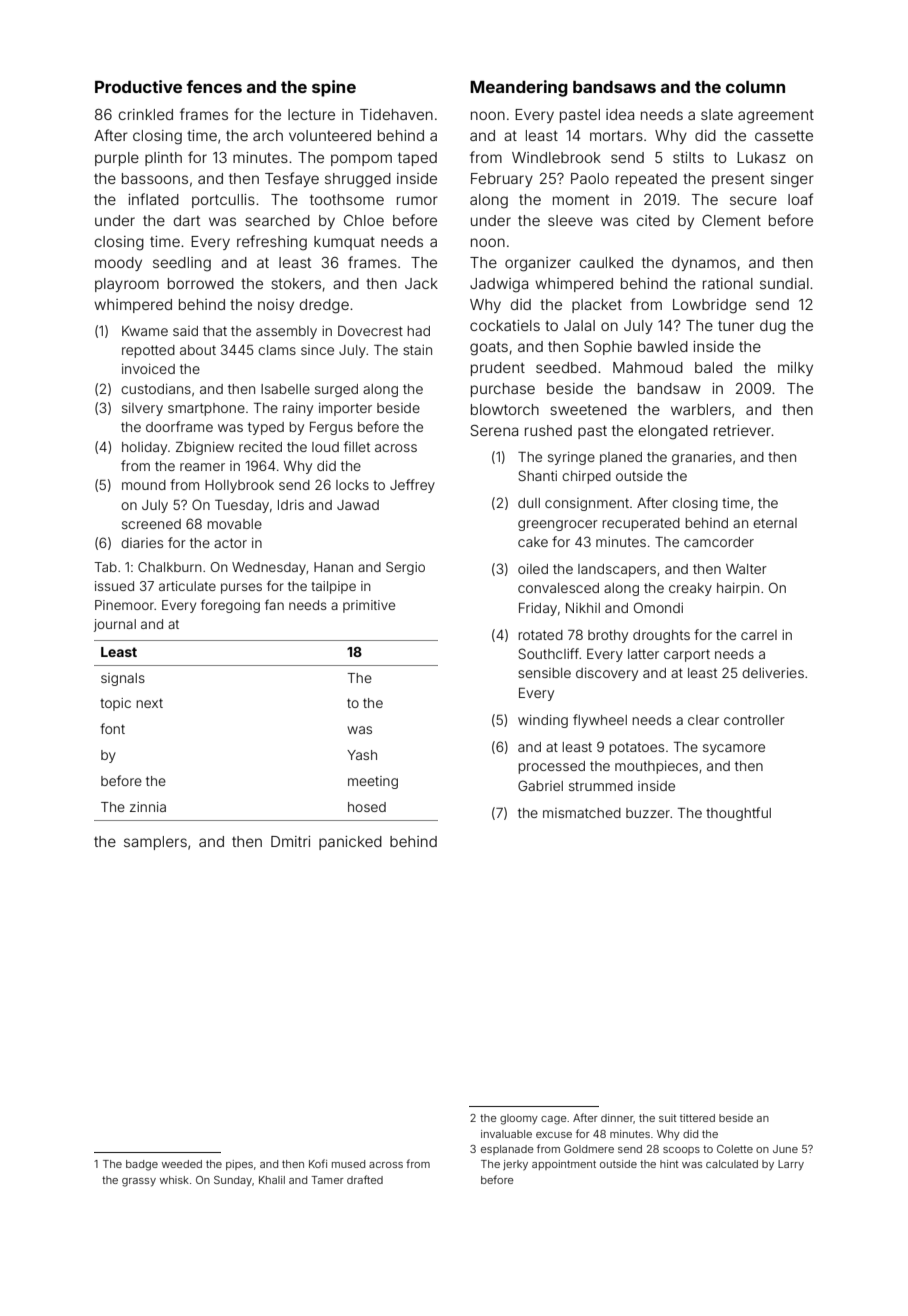  I want to click on fan, so click(274, 604).
